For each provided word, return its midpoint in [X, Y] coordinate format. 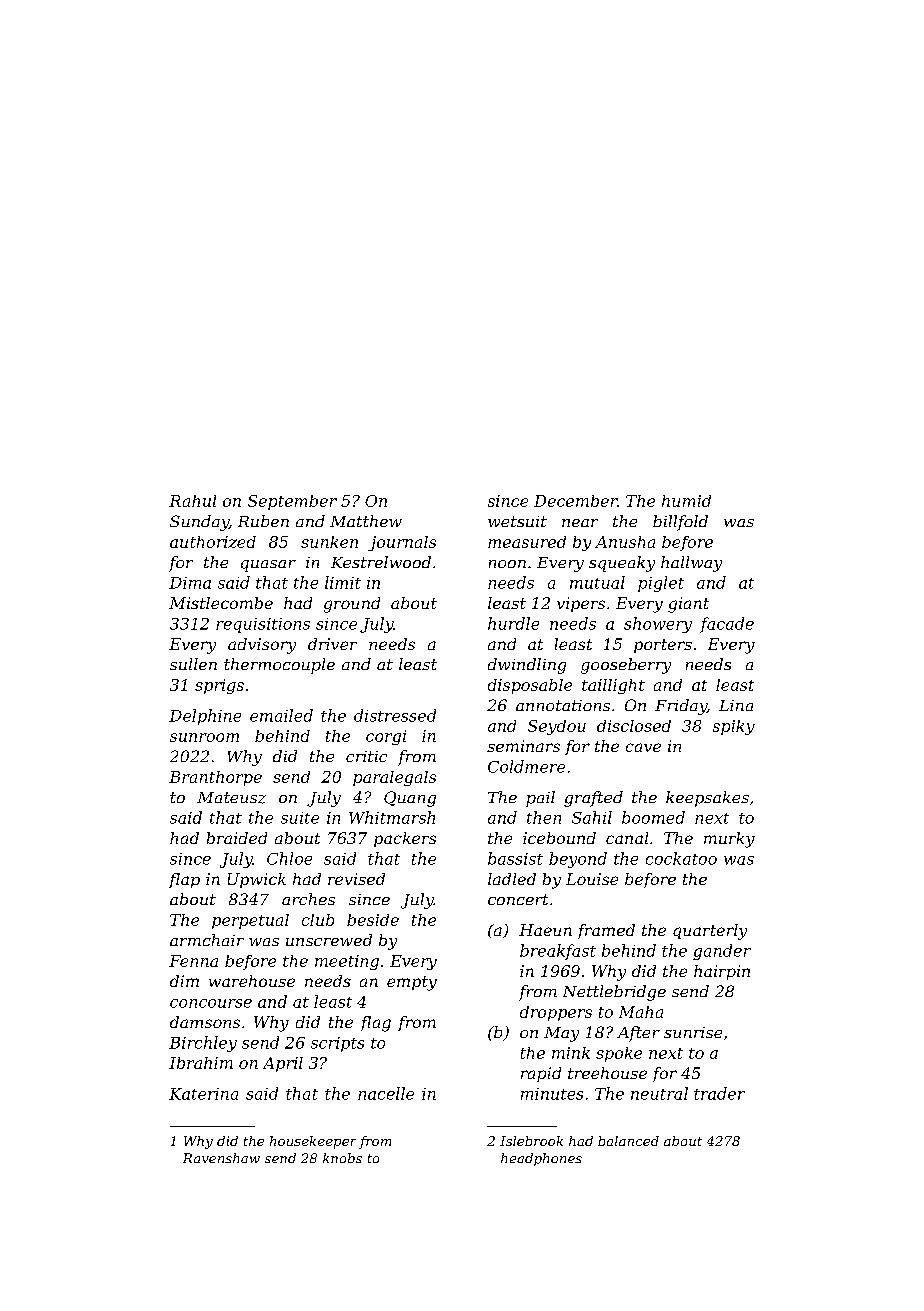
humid [686, 501]
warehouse [252, 981]
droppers [556, 1013]
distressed [395, 715]
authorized [213, 542]
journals [402, 543]
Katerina [203, 1094]
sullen [193, 664]
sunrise [693, 1032]
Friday [681, 707]
